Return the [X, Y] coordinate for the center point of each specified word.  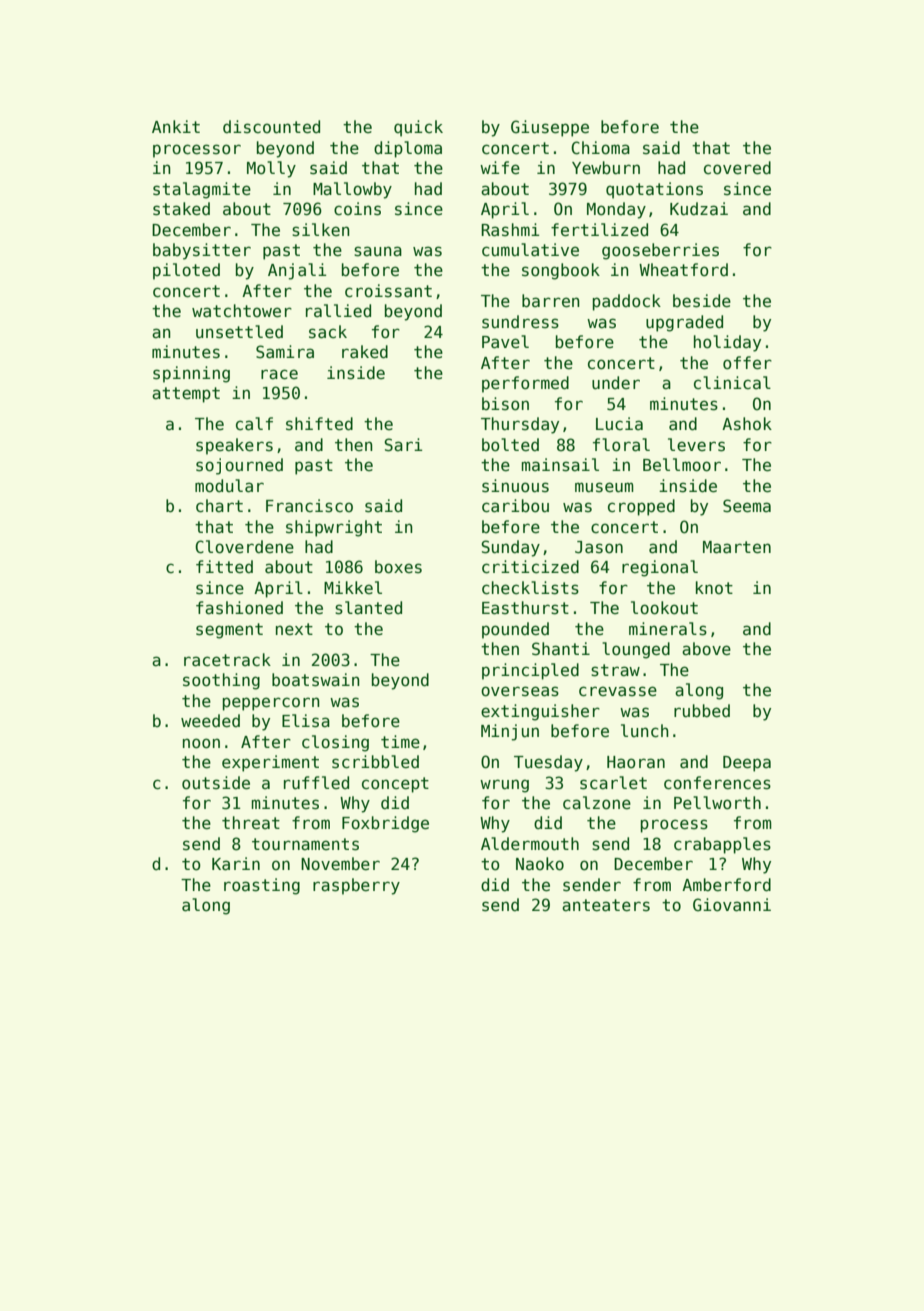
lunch [645, 731]
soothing [221, 681]
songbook [561, 271]
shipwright [334, 528]
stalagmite [202, 190]
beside [702, 301]
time [400, 742]
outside [216, 783]
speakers [234, 446]
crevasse [618, 691]
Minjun [510, 732]
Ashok [747, 424]
